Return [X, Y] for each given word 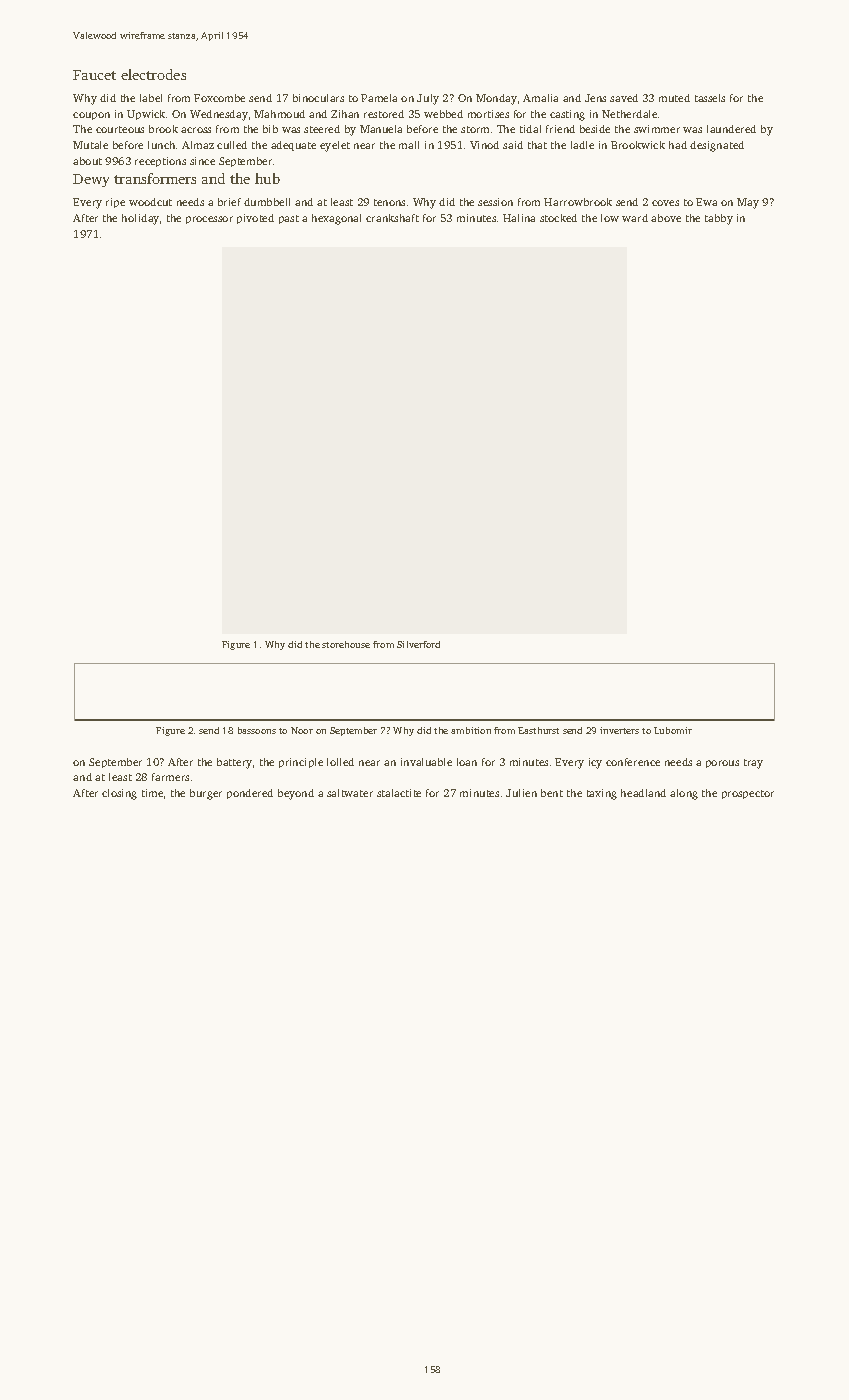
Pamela [379, 98]
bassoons [257, 730]
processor [209, 220]
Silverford [418, 644]
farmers [170, 777]
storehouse [346, 644]
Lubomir [673, 730]
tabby [719, 219]
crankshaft [392, 218]
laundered [731, 129]
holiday [140, 219]
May [748, 203]
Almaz [198, 145]
